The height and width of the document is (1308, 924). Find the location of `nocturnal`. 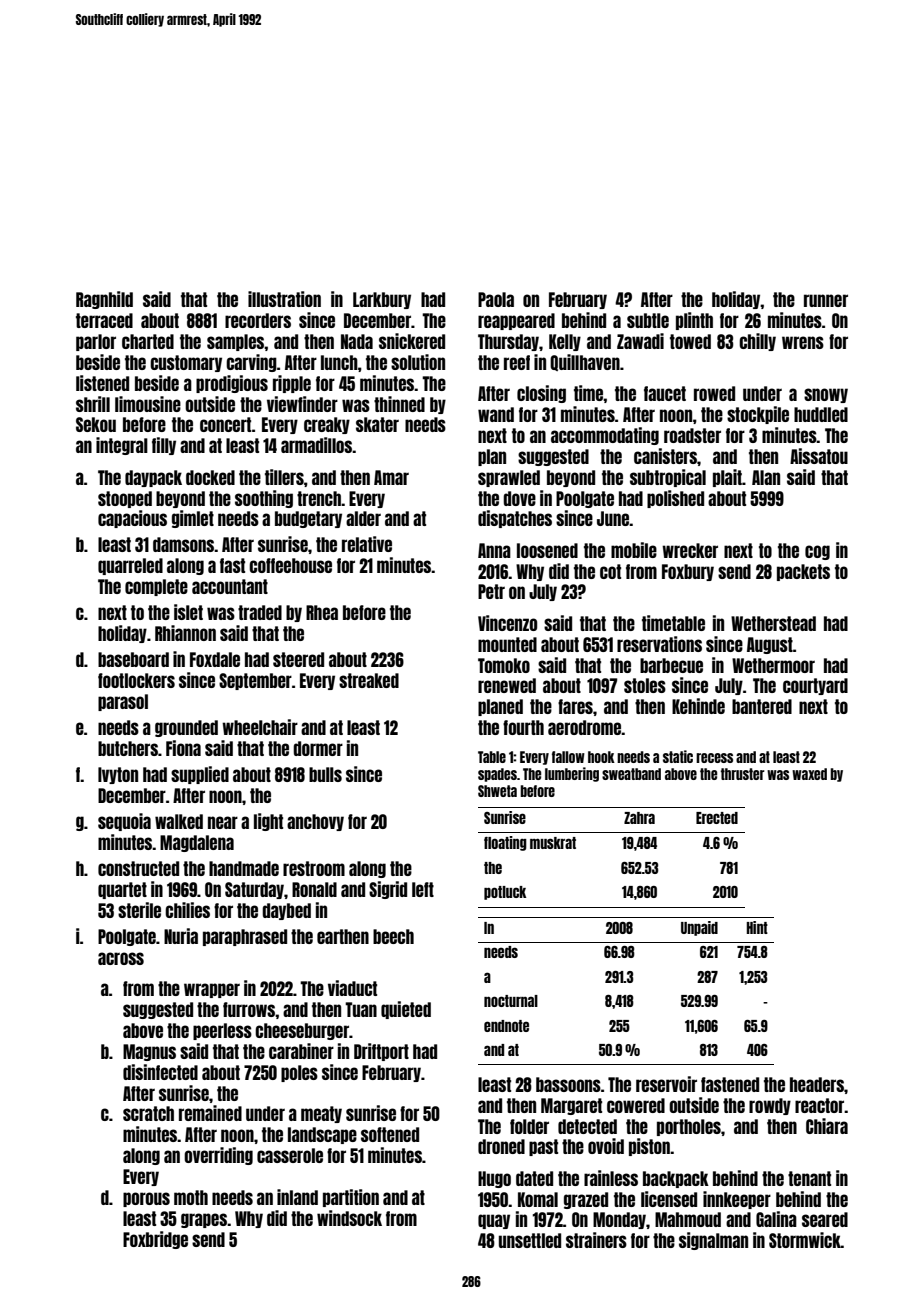

nocturnal is located at coordinates (511, 1001).
